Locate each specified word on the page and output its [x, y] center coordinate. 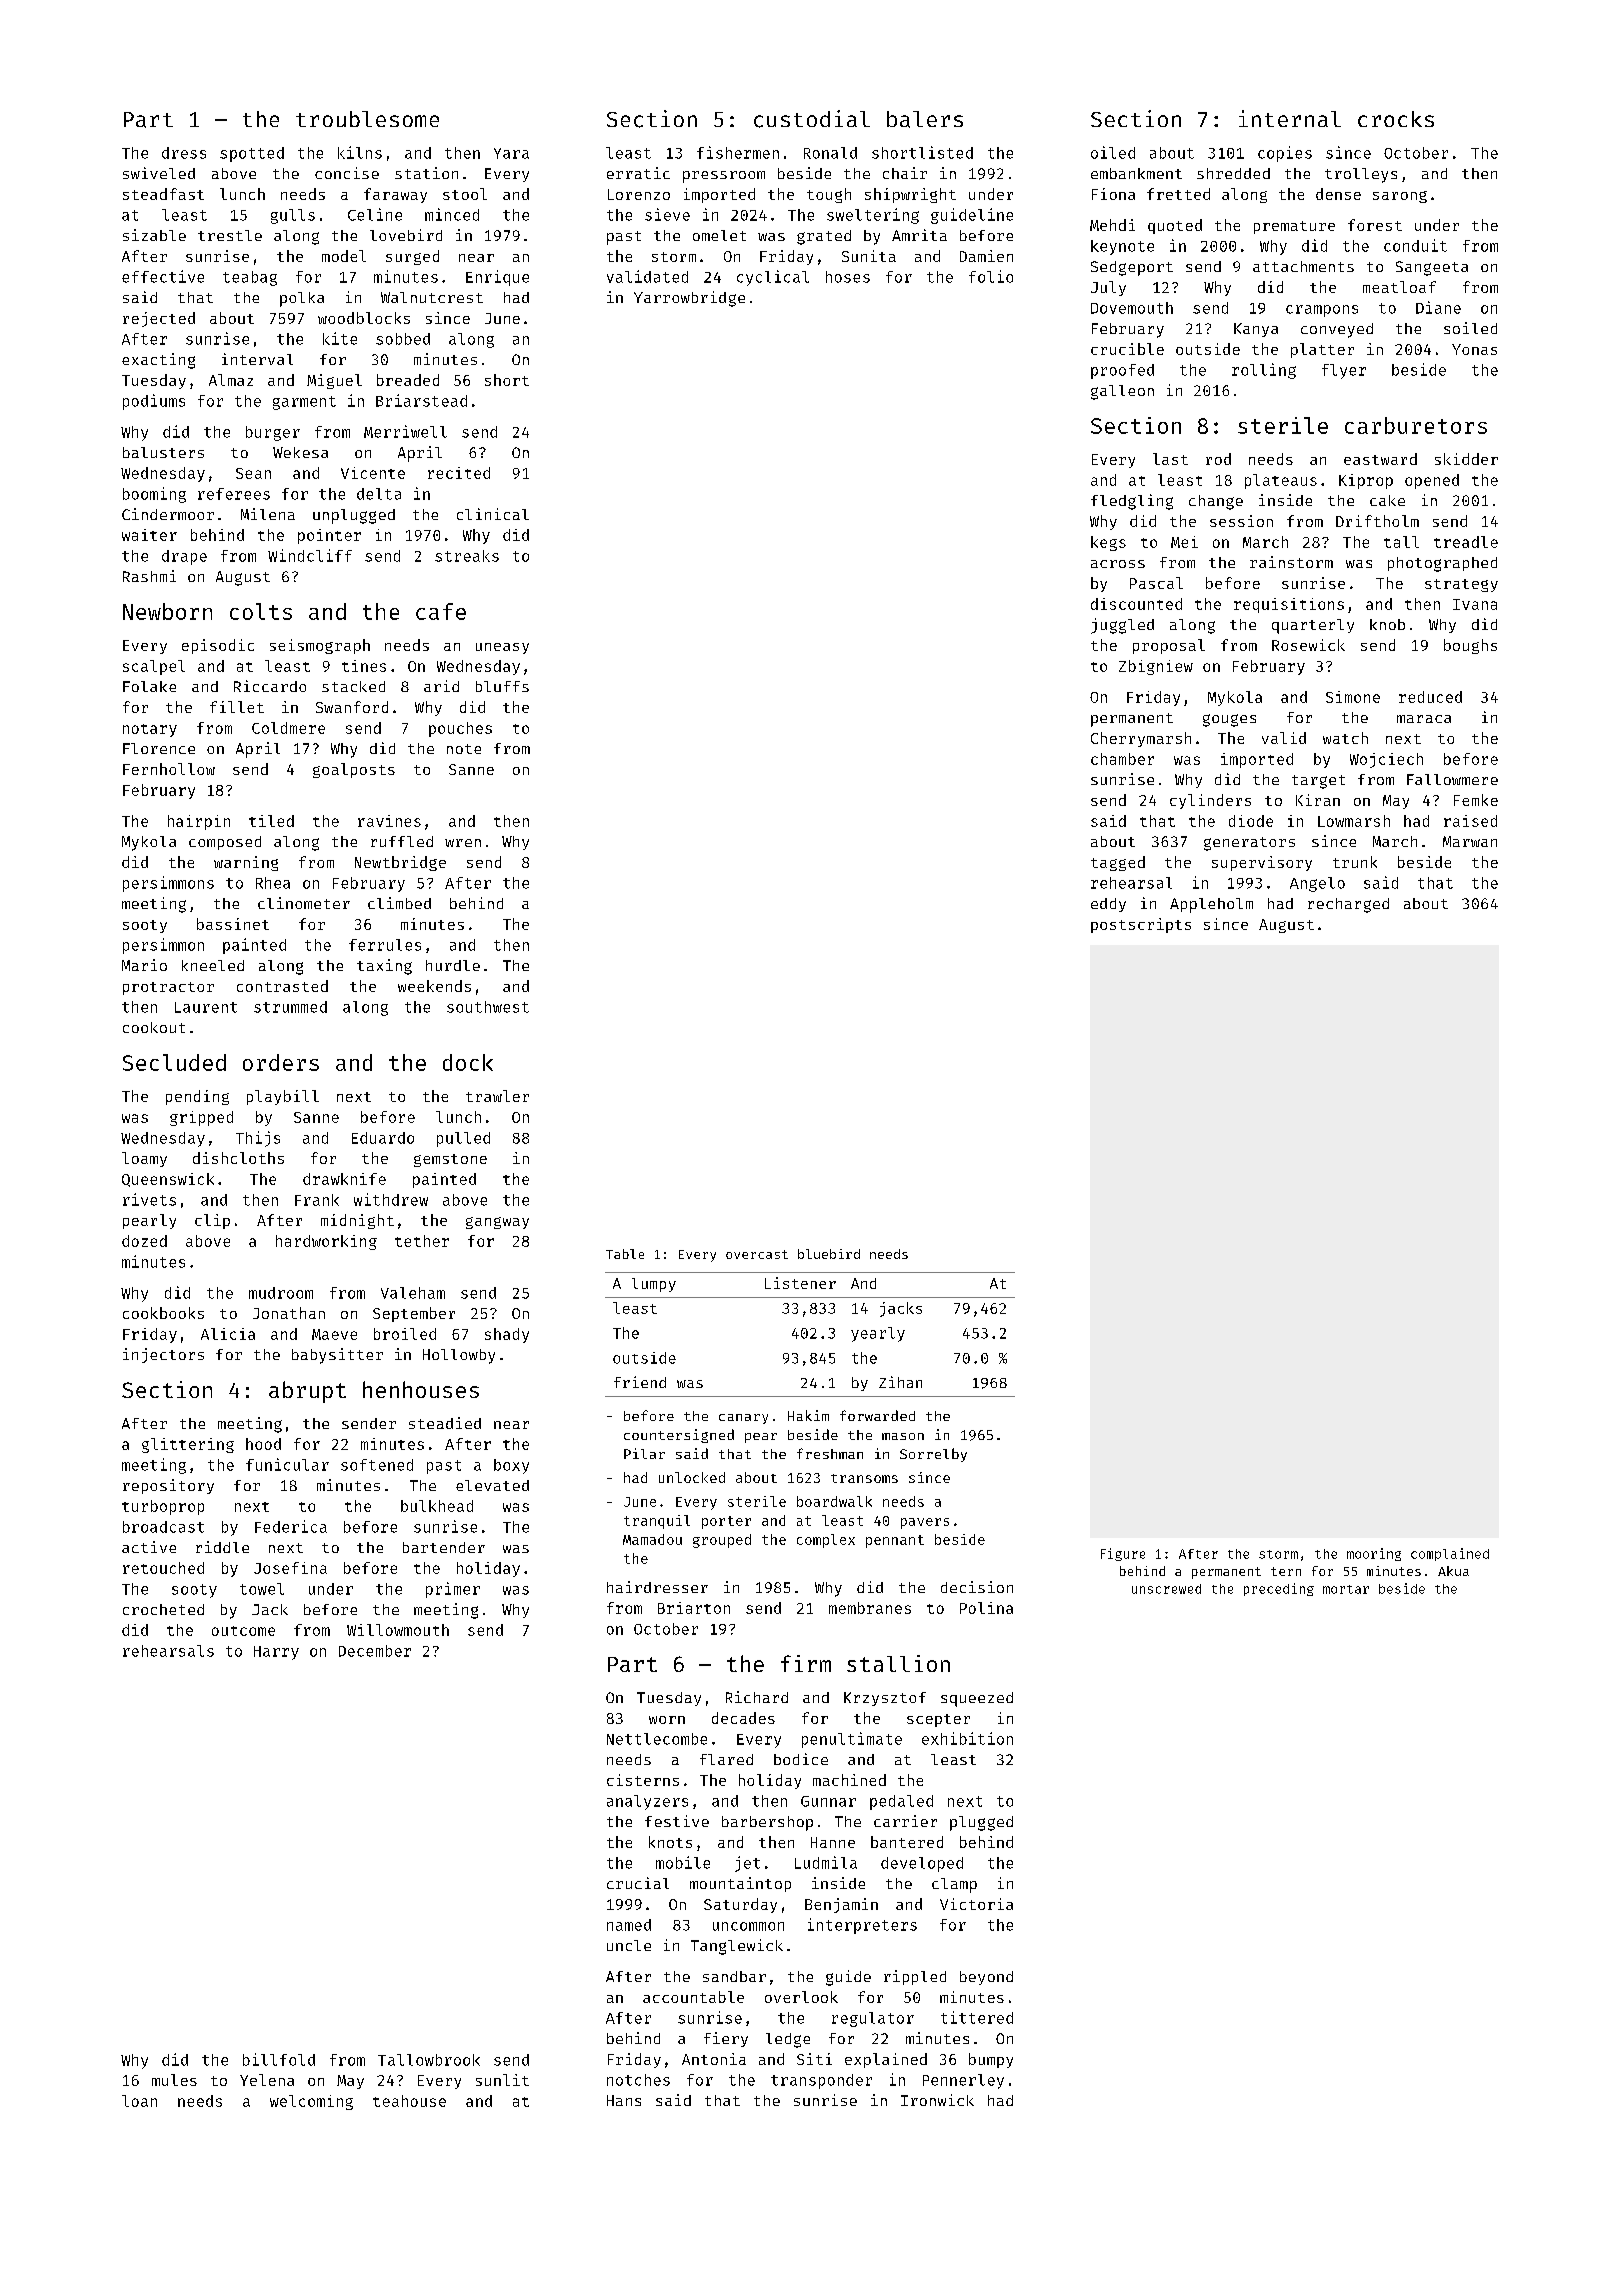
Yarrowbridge [689, 299]
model [344, 256]
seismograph [320, 646]
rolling [1264, 371]
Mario [144, 965]
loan [139, 2101]
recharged [1348, 905]
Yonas [1474, 349]
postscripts [1141, 925]
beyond [986, 1978]
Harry [276, 1653]
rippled [915, 1977]
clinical [493, 514]
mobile [683, 1862]
